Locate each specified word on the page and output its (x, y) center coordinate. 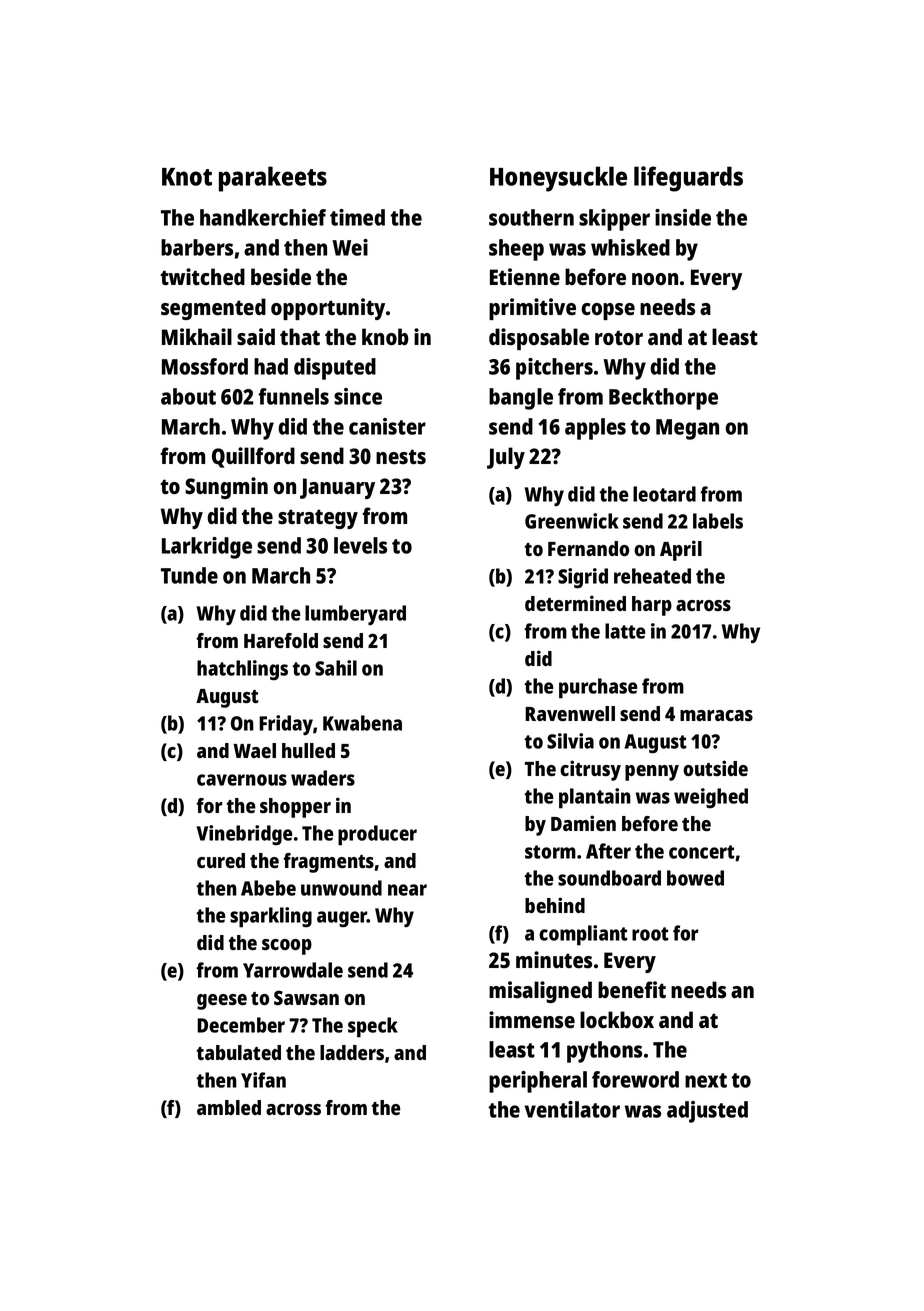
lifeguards (688, 179)
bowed (695, 878)
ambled (229, 1107)
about (188, 396)
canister (387, 426)
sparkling (271, 917)
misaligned (540, 992)
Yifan (263, 1080)
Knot (187, 177)
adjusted (707, 1112)
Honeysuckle (558, 179)
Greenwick (572, 521)
